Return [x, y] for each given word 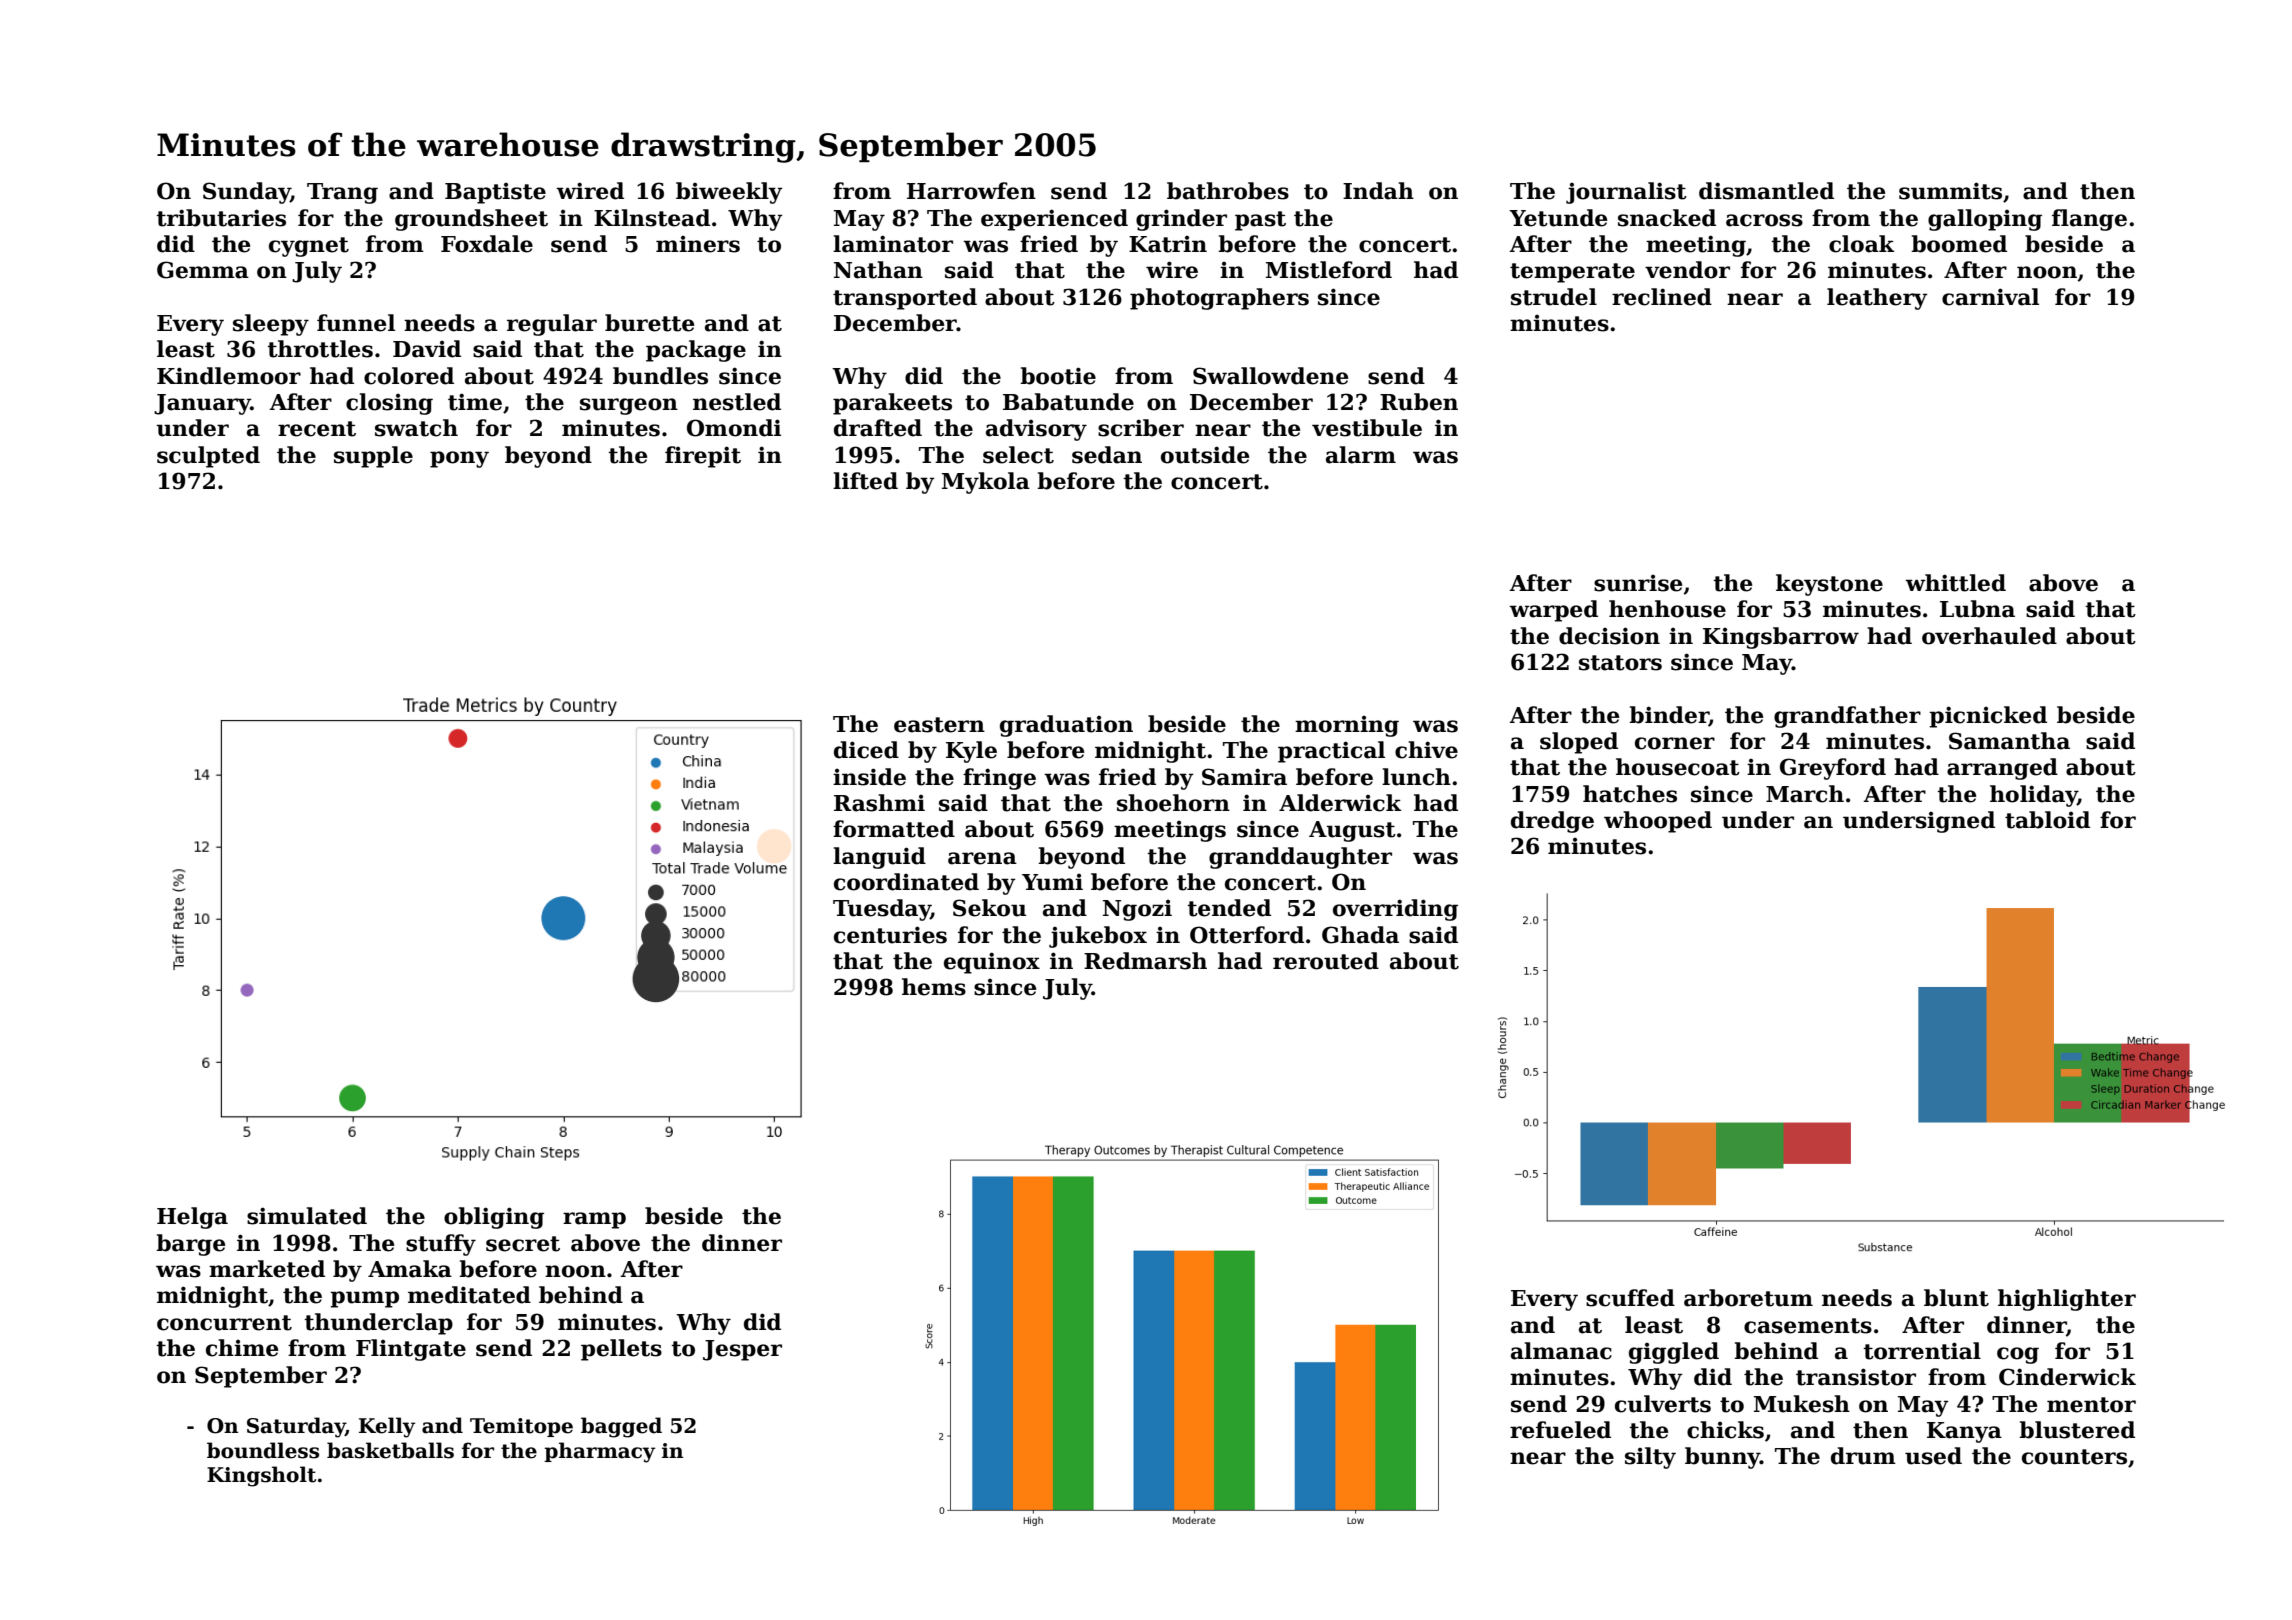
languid [879, 858]
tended [1229, 908]
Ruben [1419, 402]
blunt [1956, 1298]
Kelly [387, 1427]
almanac [1561, 1351]
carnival [1990, 297]
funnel [356, 323]
